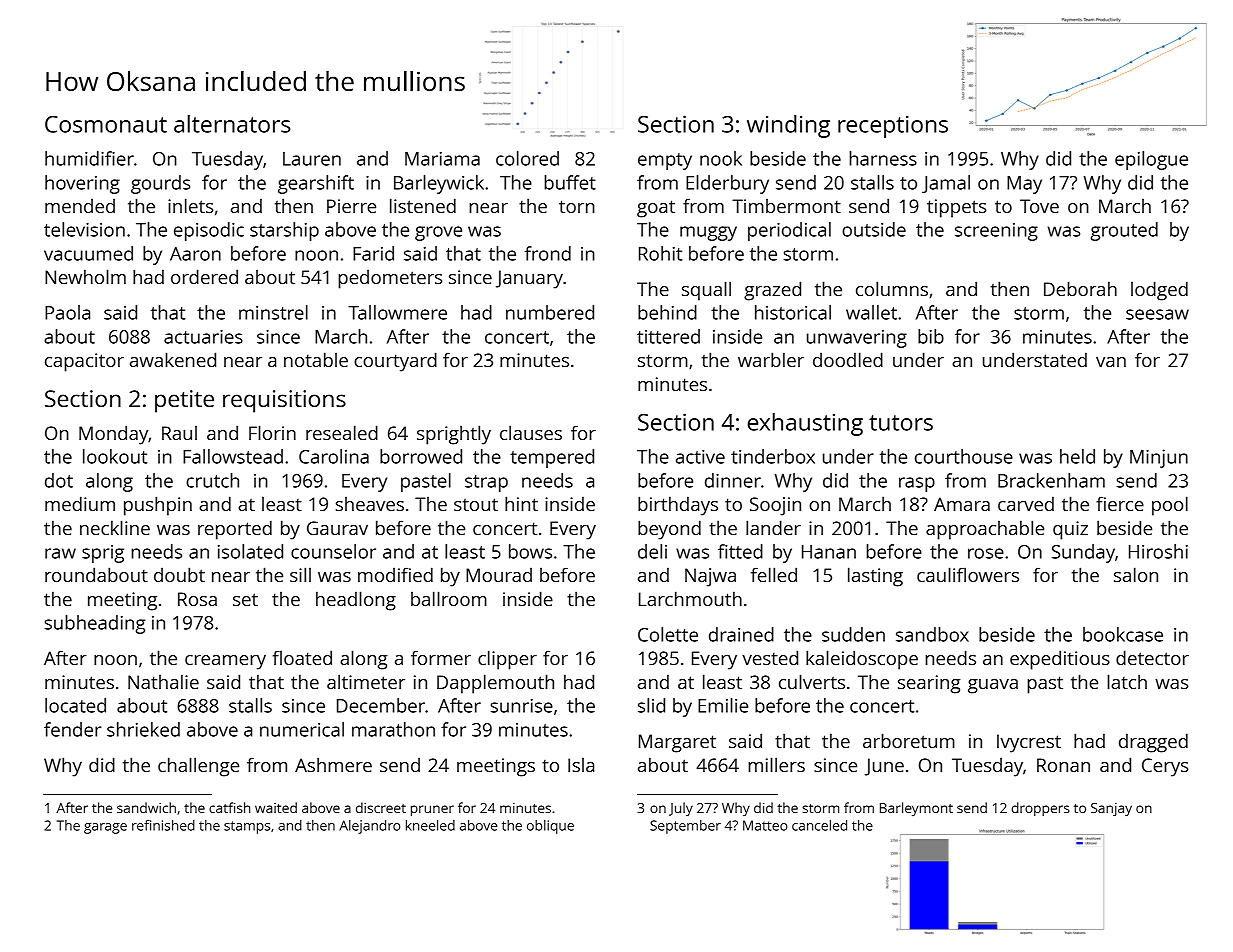 The height and width of the screenshot is (952, 1233). What do you see at coordinates (442, 159) in the screenshot?
I see `Mariama` at bounding box center [442, 159].
